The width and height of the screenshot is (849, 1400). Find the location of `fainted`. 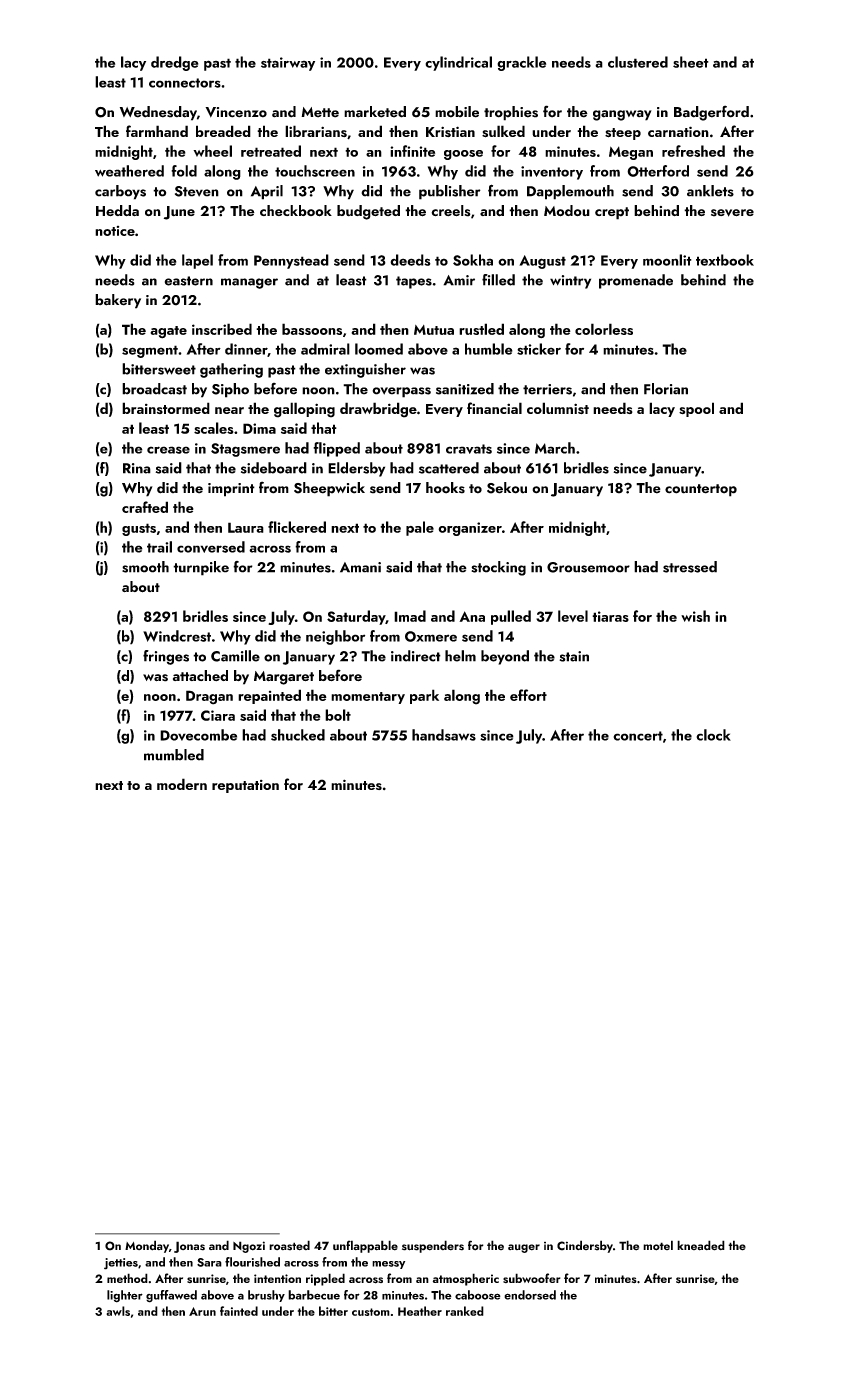

fainted is located at coordinates (239, 1311).
